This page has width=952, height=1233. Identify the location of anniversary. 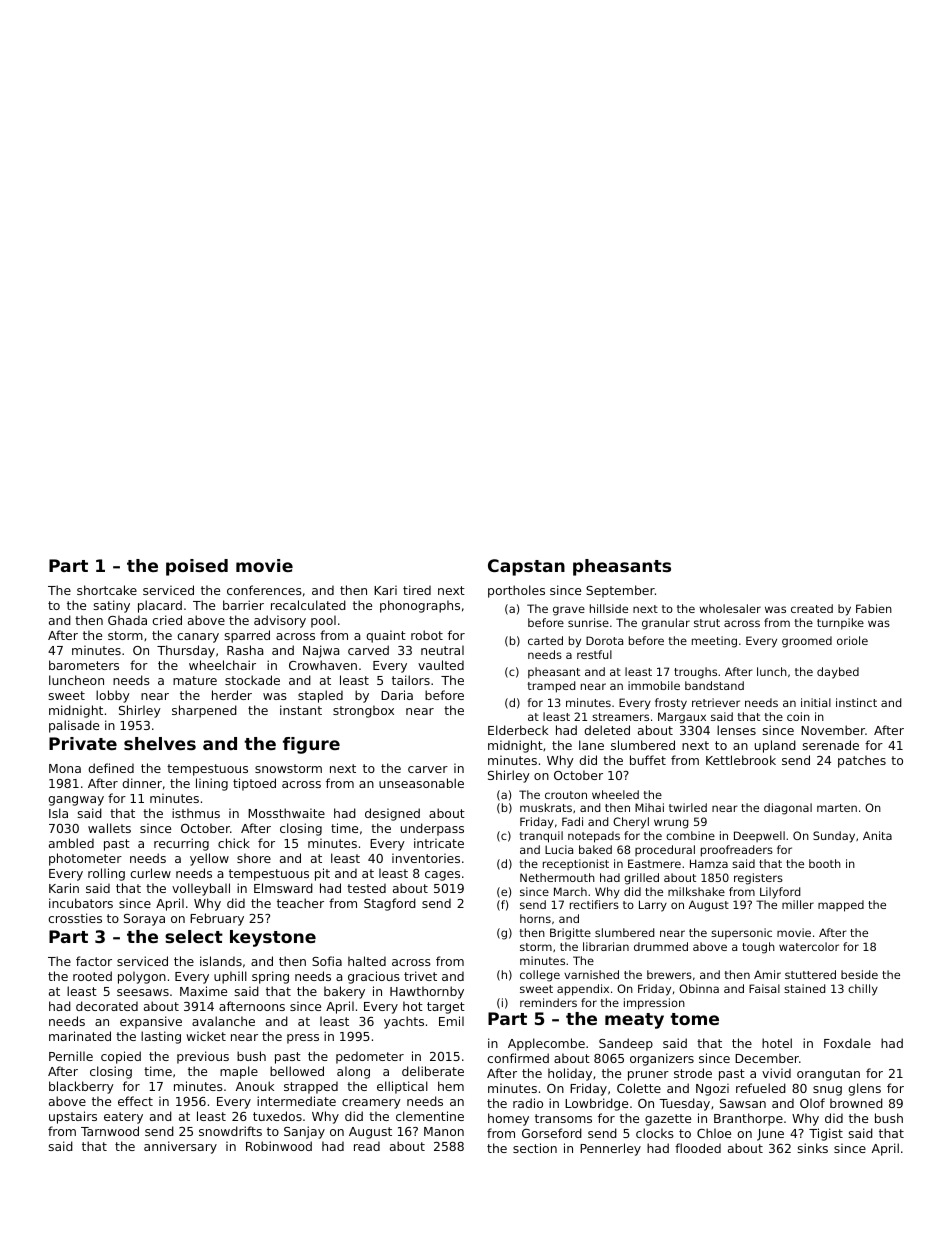
(180, 1147).
